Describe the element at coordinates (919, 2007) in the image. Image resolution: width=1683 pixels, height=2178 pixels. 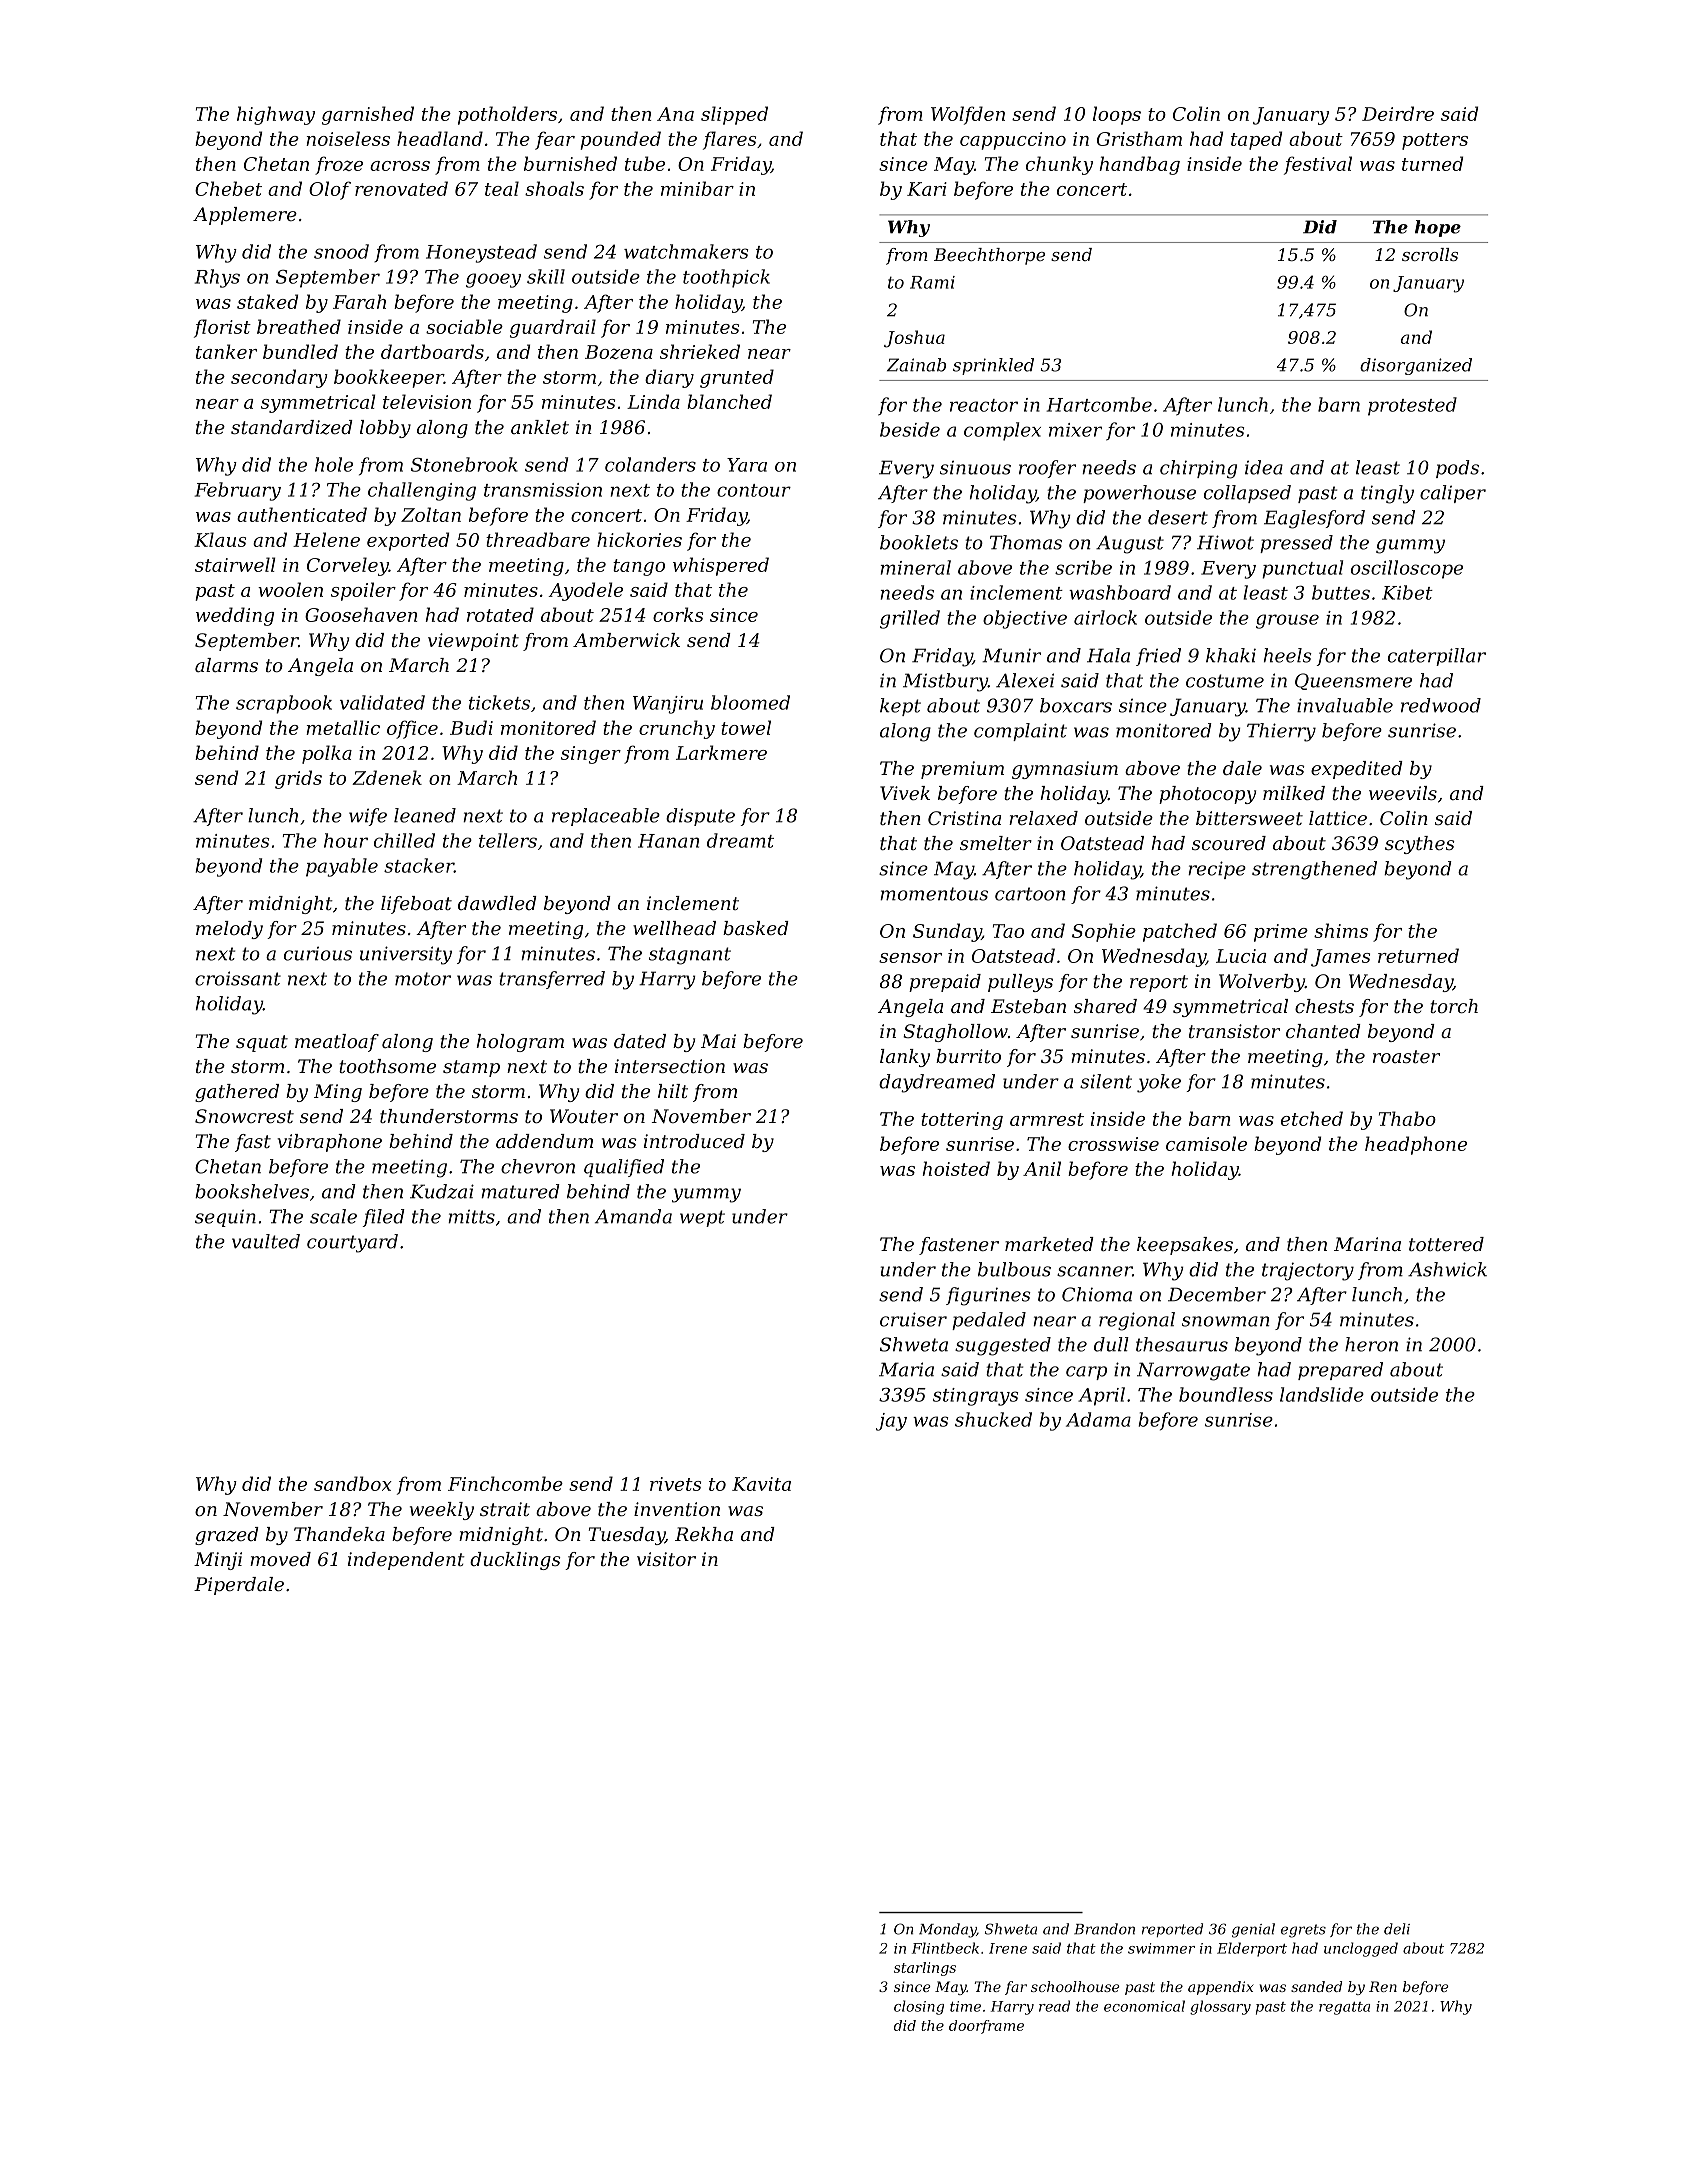
I see `closing` at that location.
